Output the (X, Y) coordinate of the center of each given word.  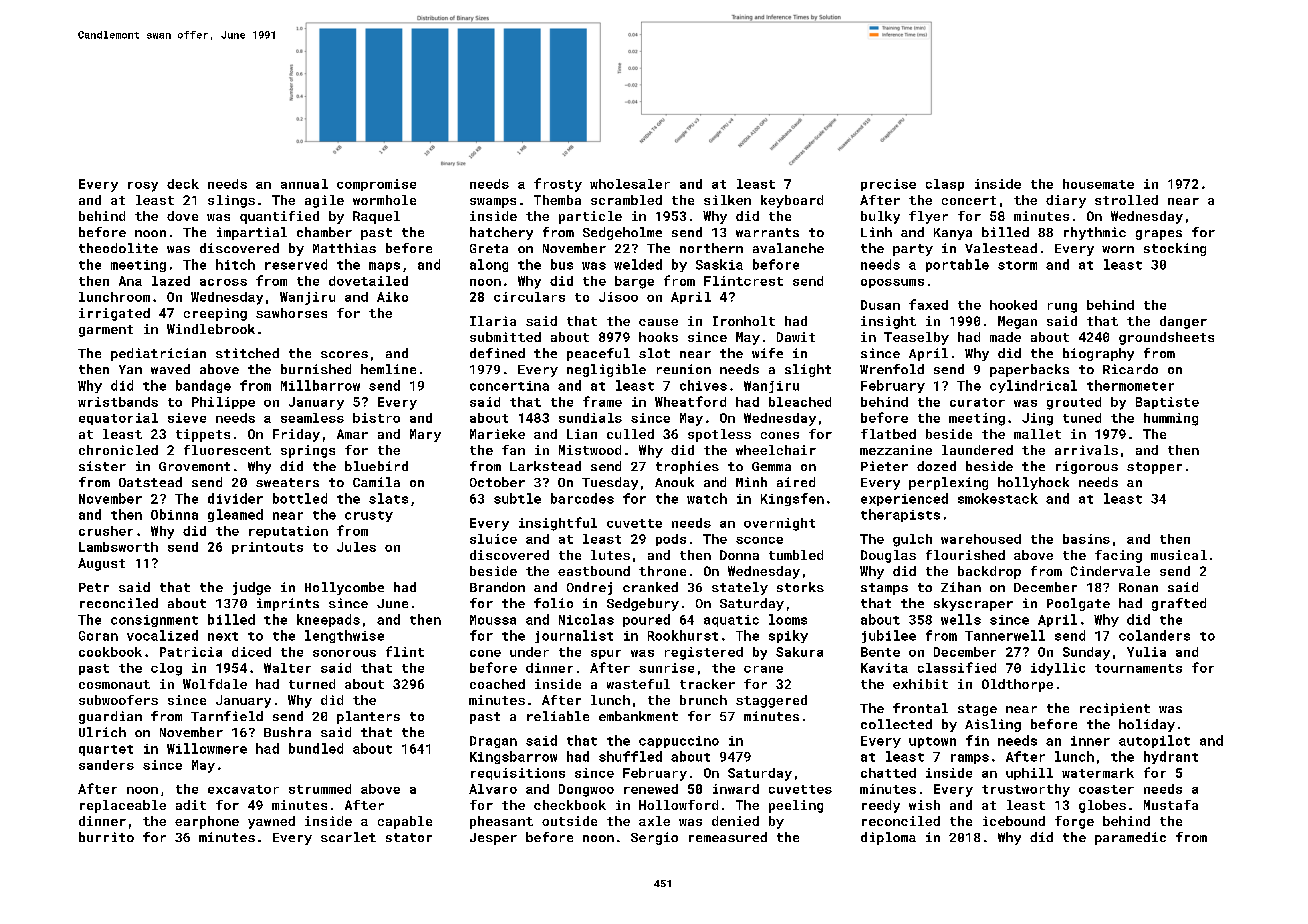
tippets (203, 435)
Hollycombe (344, 588)
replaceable (123, 806)
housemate (1098, 184)
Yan (130, 369)
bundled (316, 748)
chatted (888, 773)
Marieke (497, 434)
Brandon (497, 587)
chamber (324, 232)
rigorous (1087, 467)
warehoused (981, 539)
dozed (936, 466)
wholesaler (630, 184)
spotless (719, 435)
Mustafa (1171, 805)
